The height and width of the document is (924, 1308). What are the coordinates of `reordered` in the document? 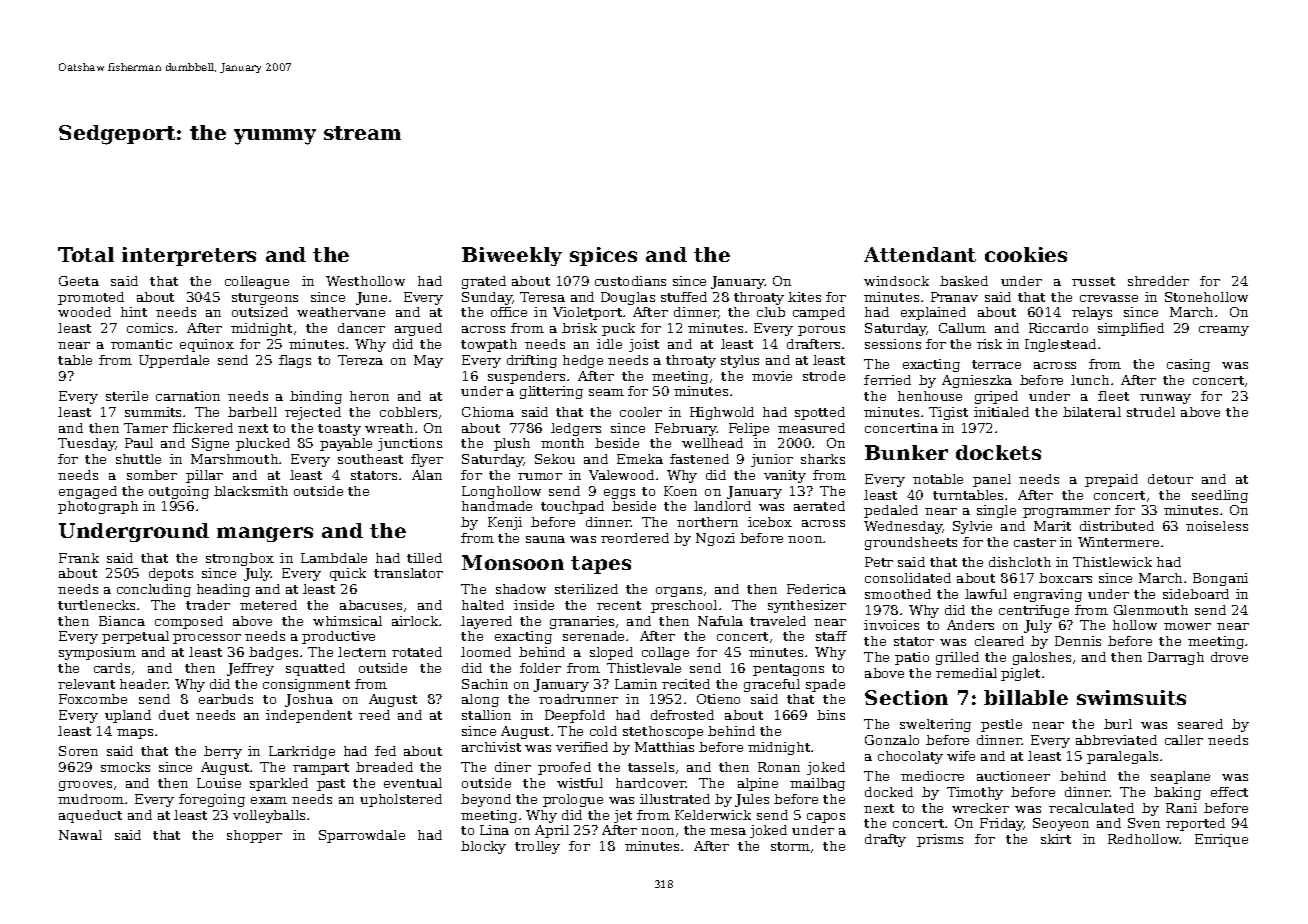 It's located at (635, 538).
